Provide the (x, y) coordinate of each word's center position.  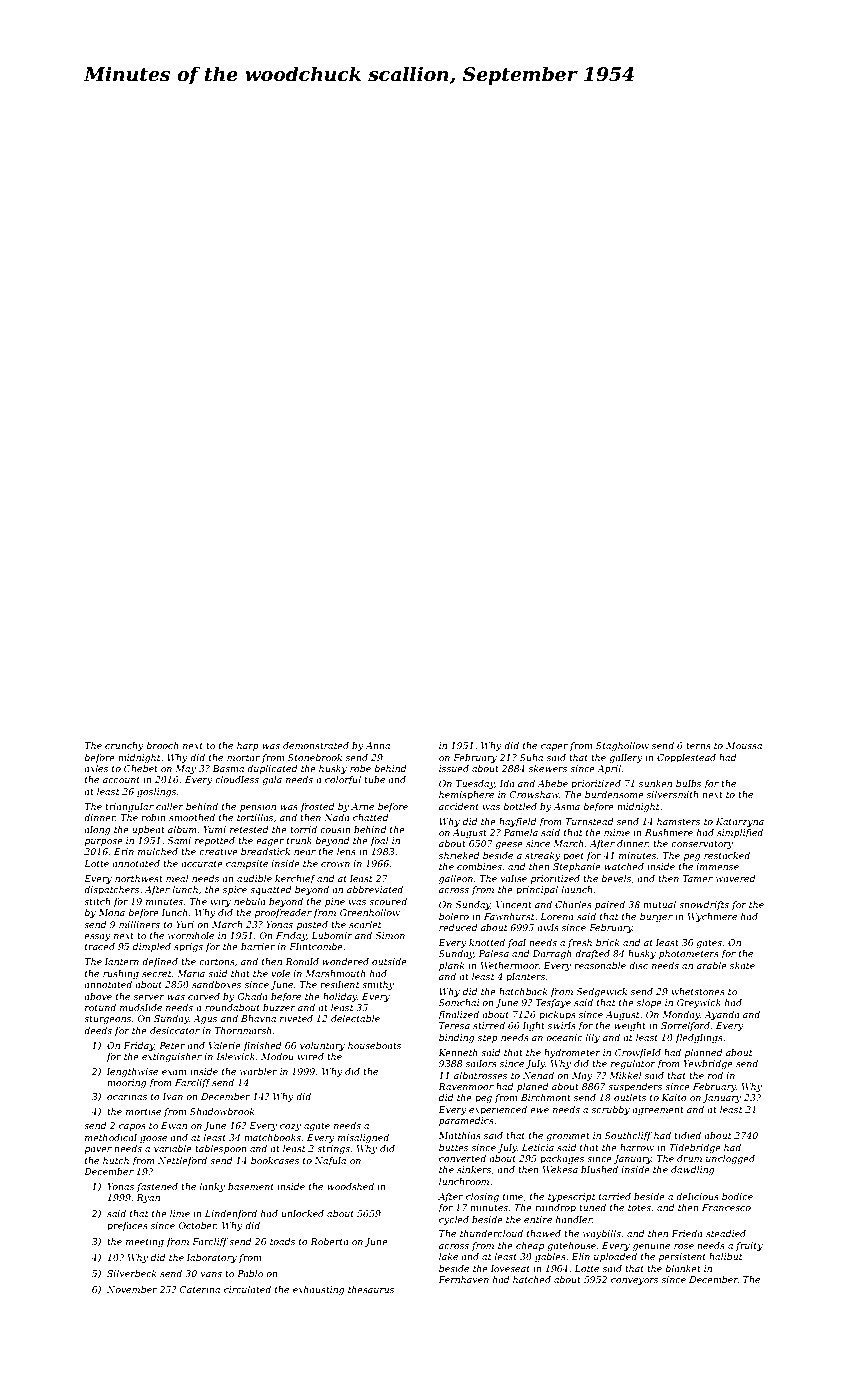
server (149, 997)
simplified (740, 833)
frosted (317, 807)
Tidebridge (695, 1148)
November (132, 1289)
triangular (129, 807)
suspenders (635, 1087)
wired (310, 1056)
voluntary (322, 1046)
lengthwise (132, 1072)
